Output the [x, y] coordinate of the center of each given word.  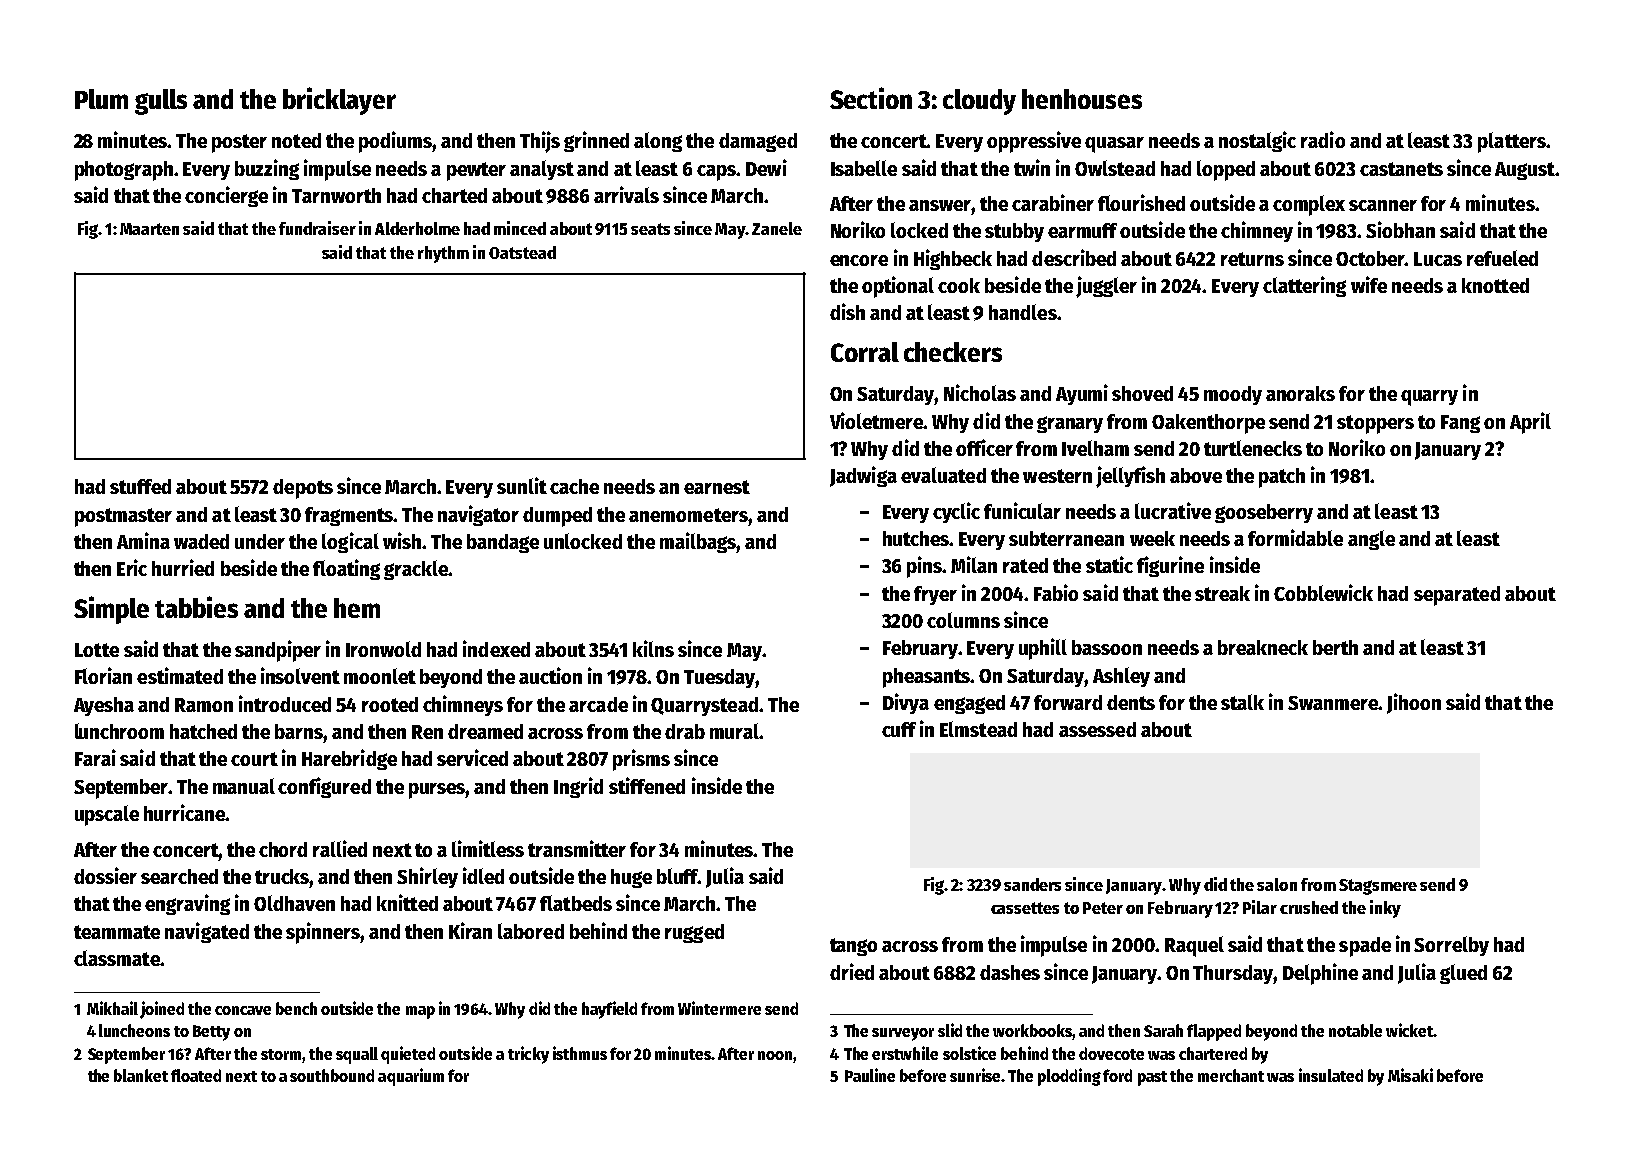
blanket [141, 1075]
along [658, 142]
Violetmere [877, 420]
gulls [161, 102]
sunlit [522, 485]
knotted [1495, 285]
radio [1323, 139]
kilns [653, 648]
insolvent [300, 675]
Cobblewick [1323, 592]
